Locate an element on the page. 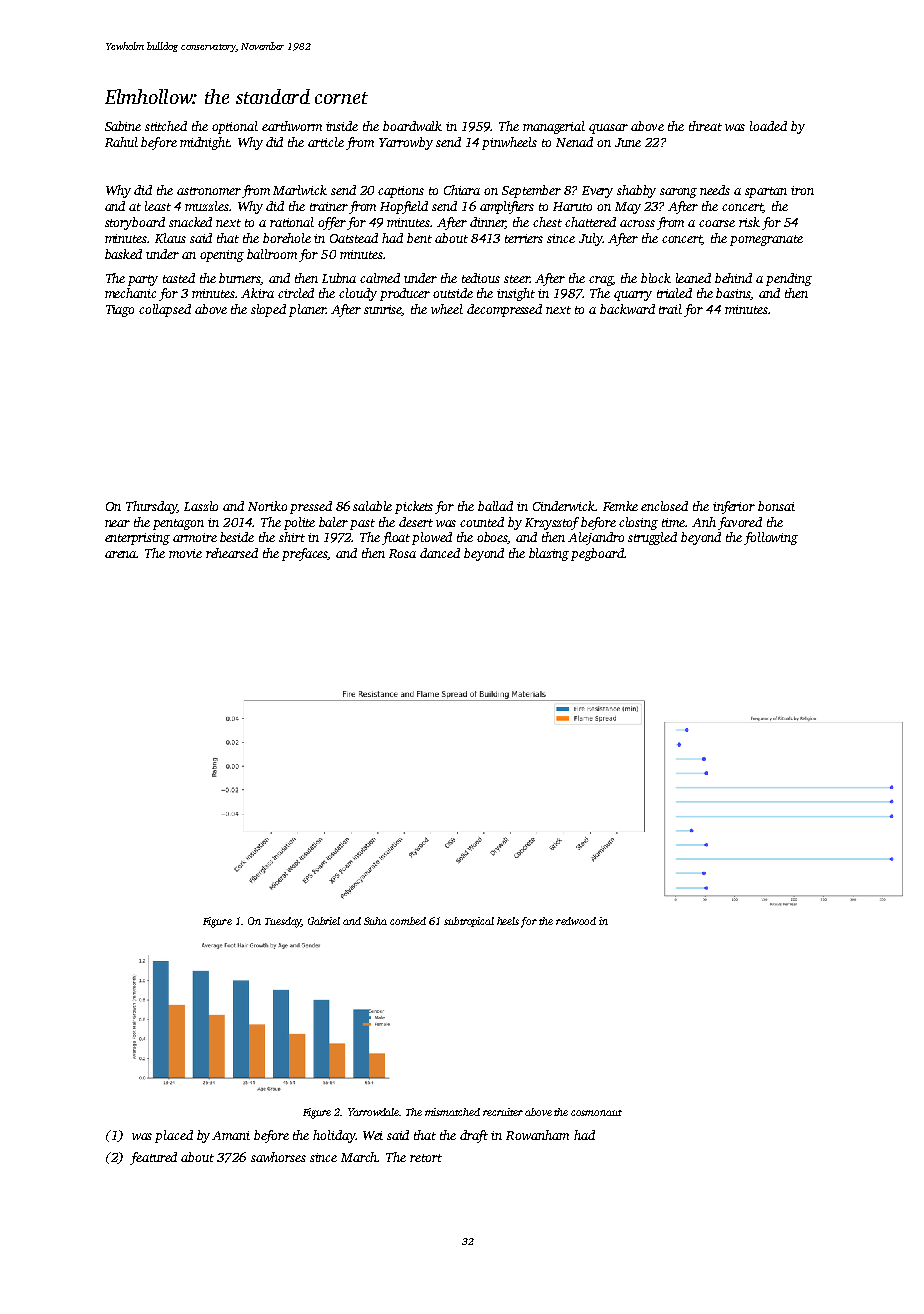  featured is located at coordinates (153, 1158).
